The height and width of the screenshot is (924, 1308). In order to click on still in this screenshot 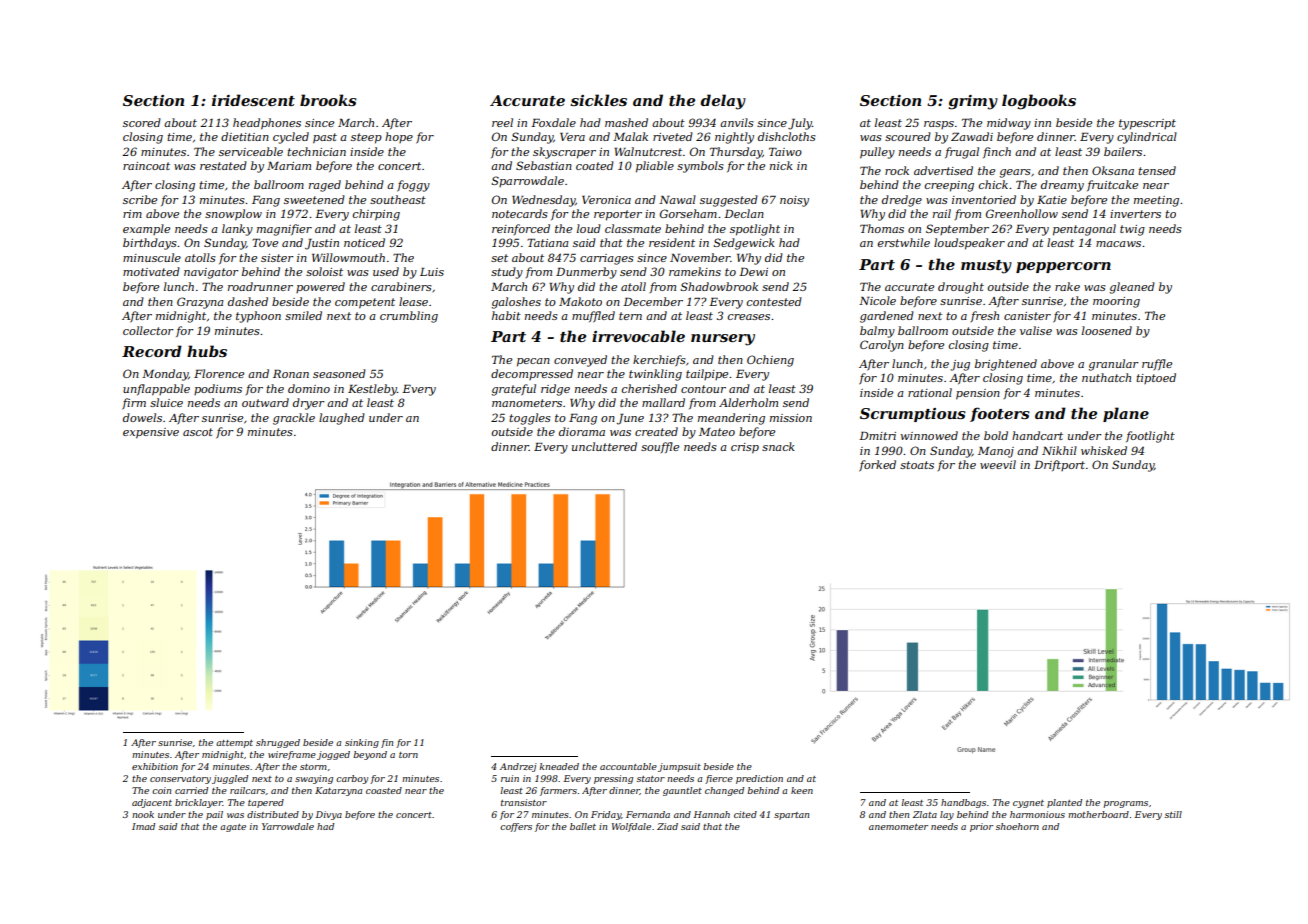, I will do `click(1173, 814)`.
